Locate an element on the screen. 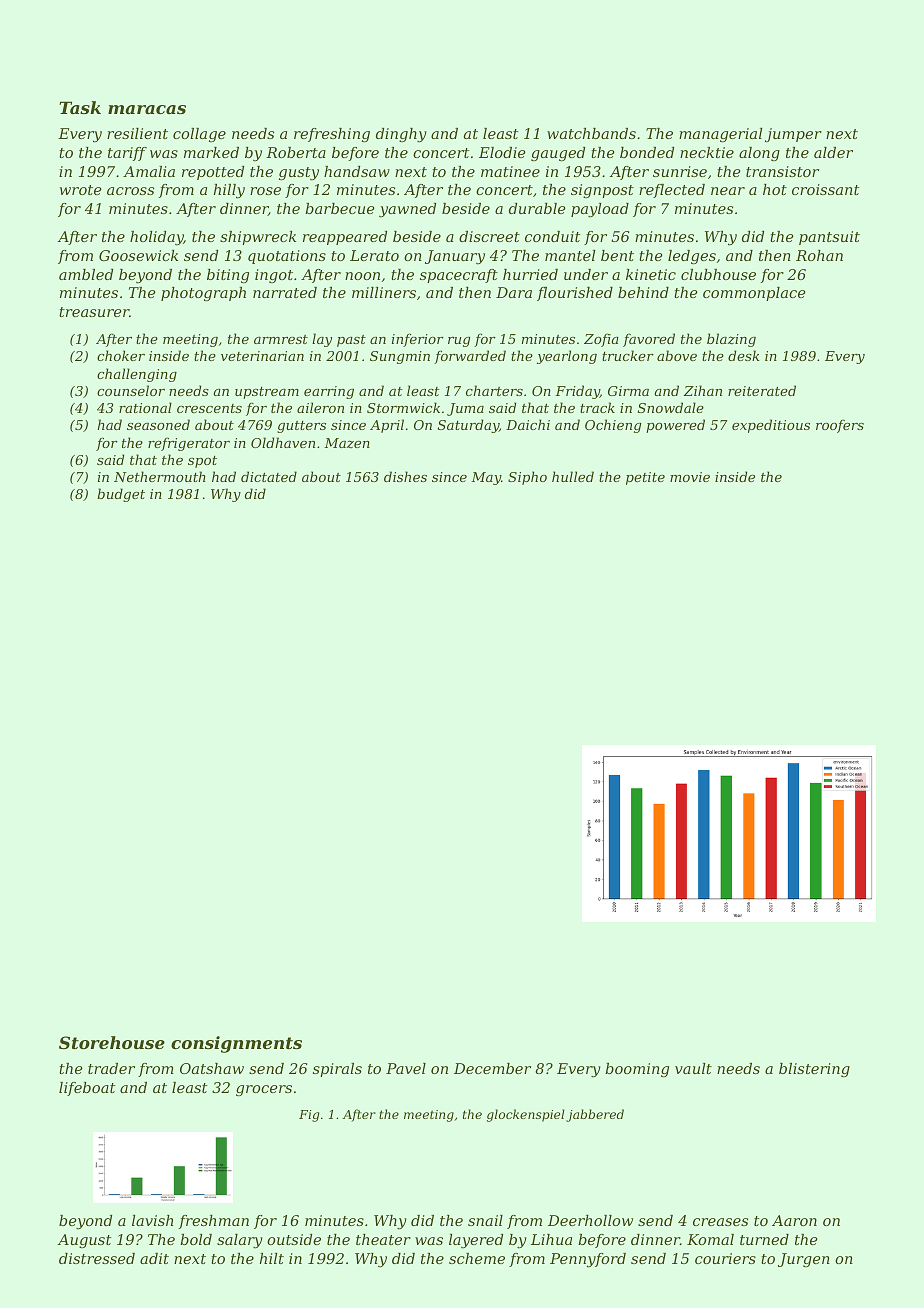  budget is located at coordinates (121, 495).
